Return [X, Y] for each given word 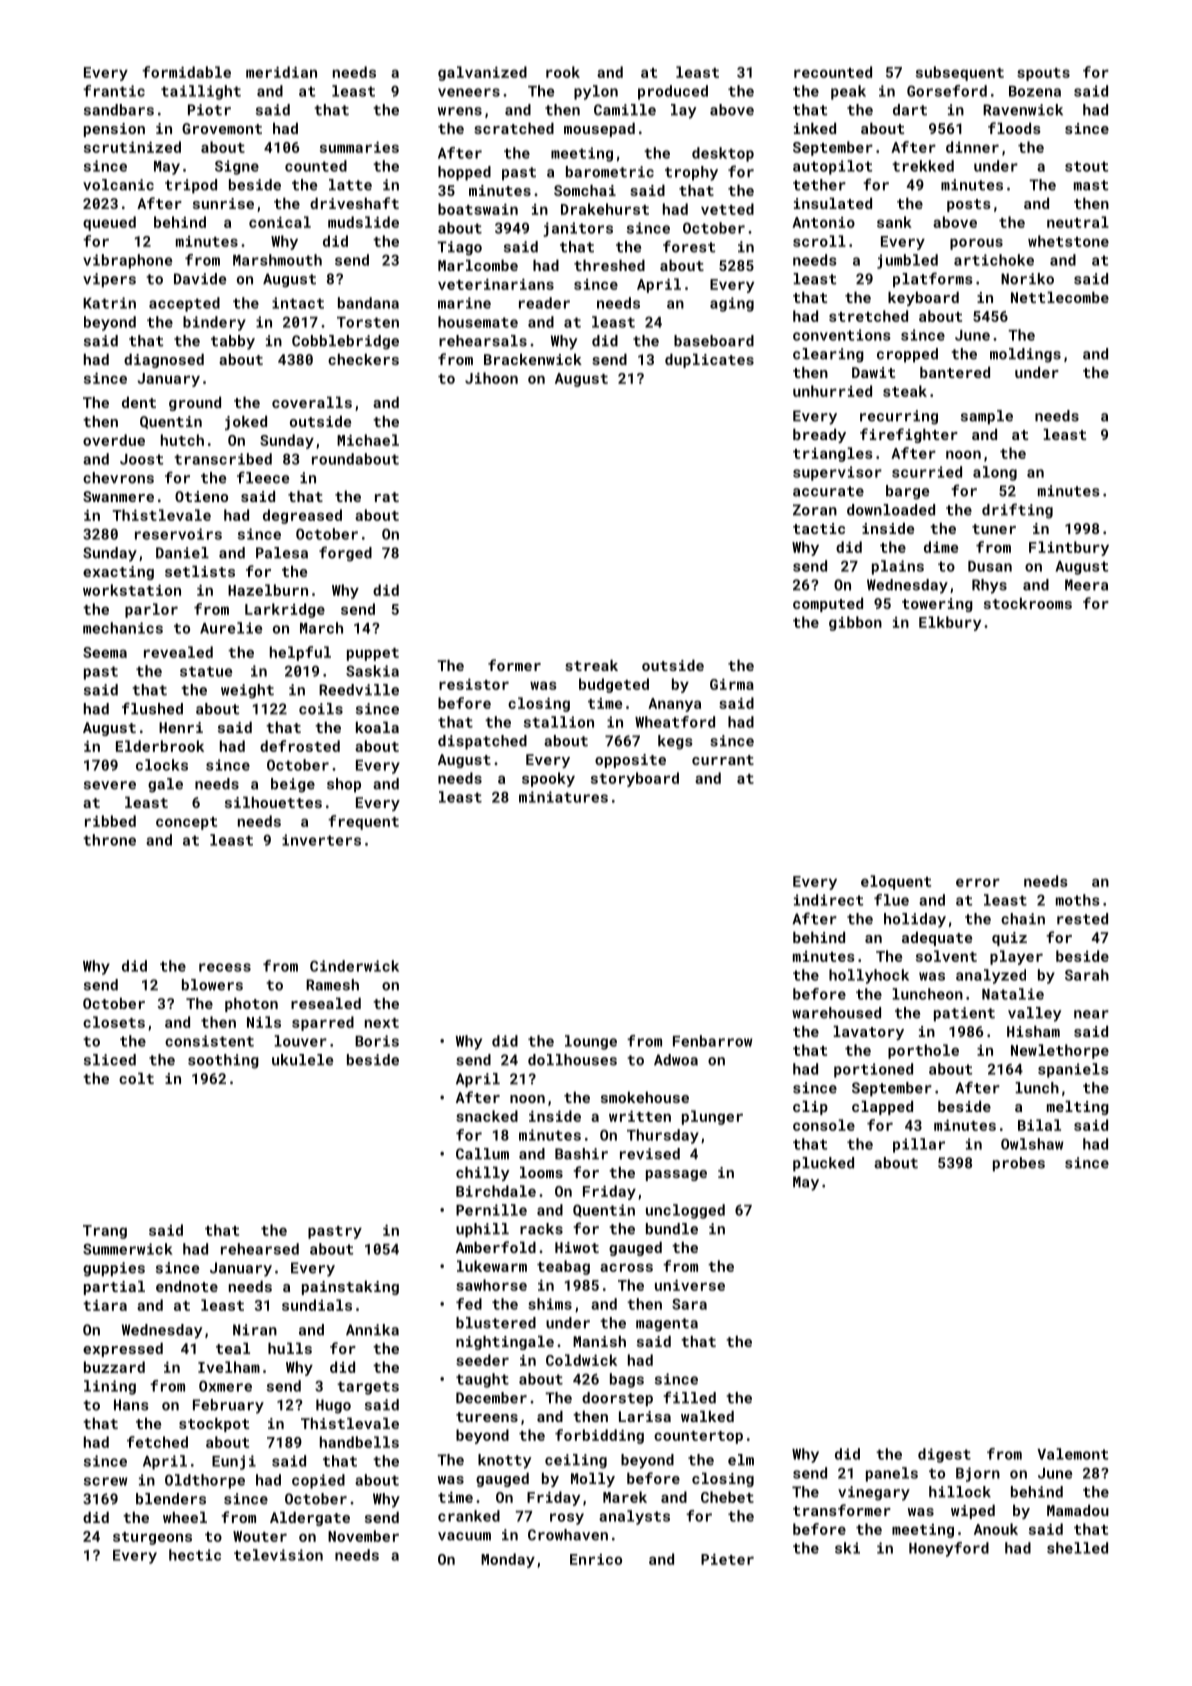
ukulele [302, 1060]
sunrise [223, 203]
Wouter [260, 1536]
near [1091, 1014]
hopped [464, 173]
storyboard [635, 779]
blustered [496, 1323]
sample [987, 417]
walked [707, 1416]
